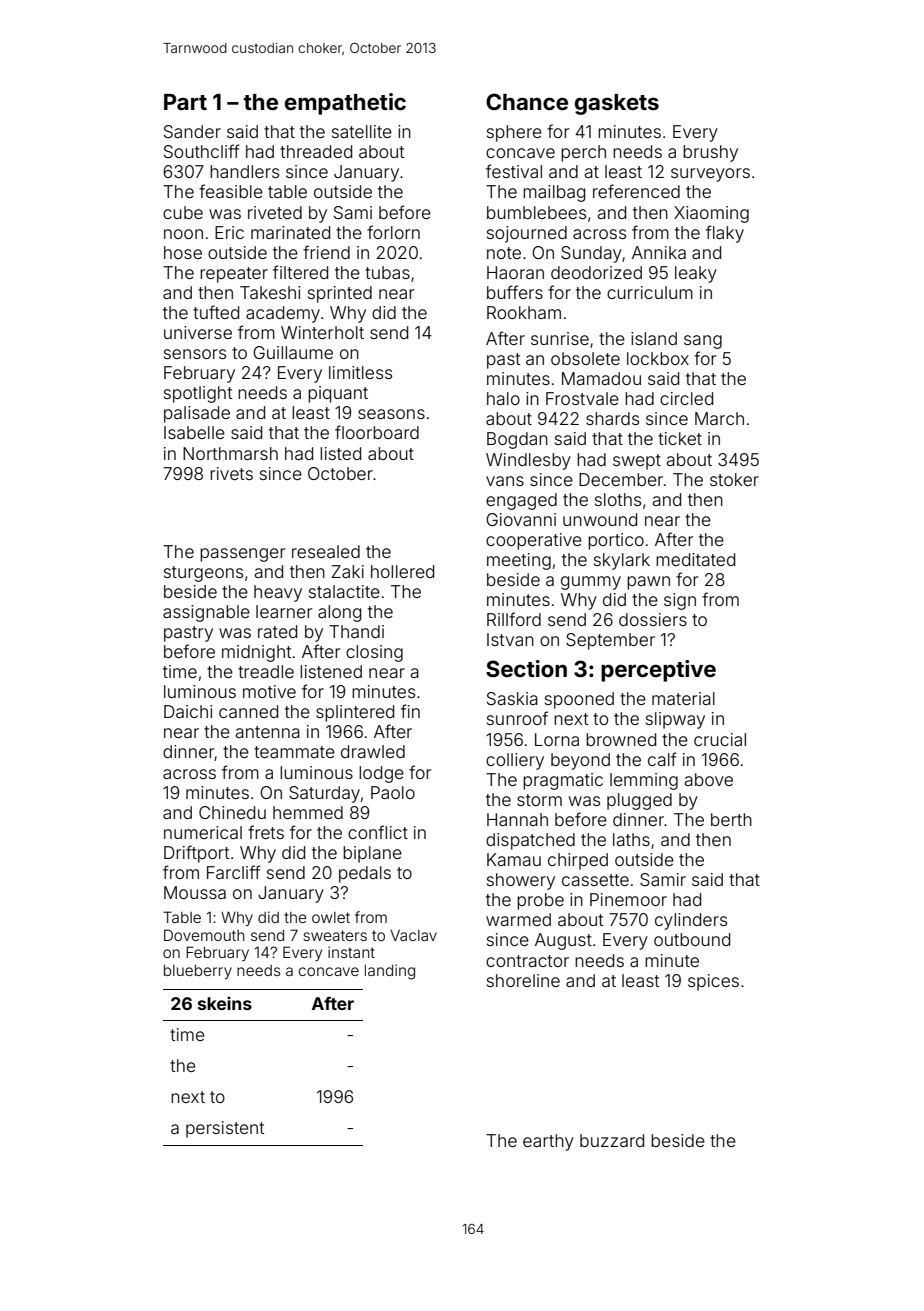  Describe the element at coordinates (326, 551) in the screenshot. I see `resealed` at that location.
